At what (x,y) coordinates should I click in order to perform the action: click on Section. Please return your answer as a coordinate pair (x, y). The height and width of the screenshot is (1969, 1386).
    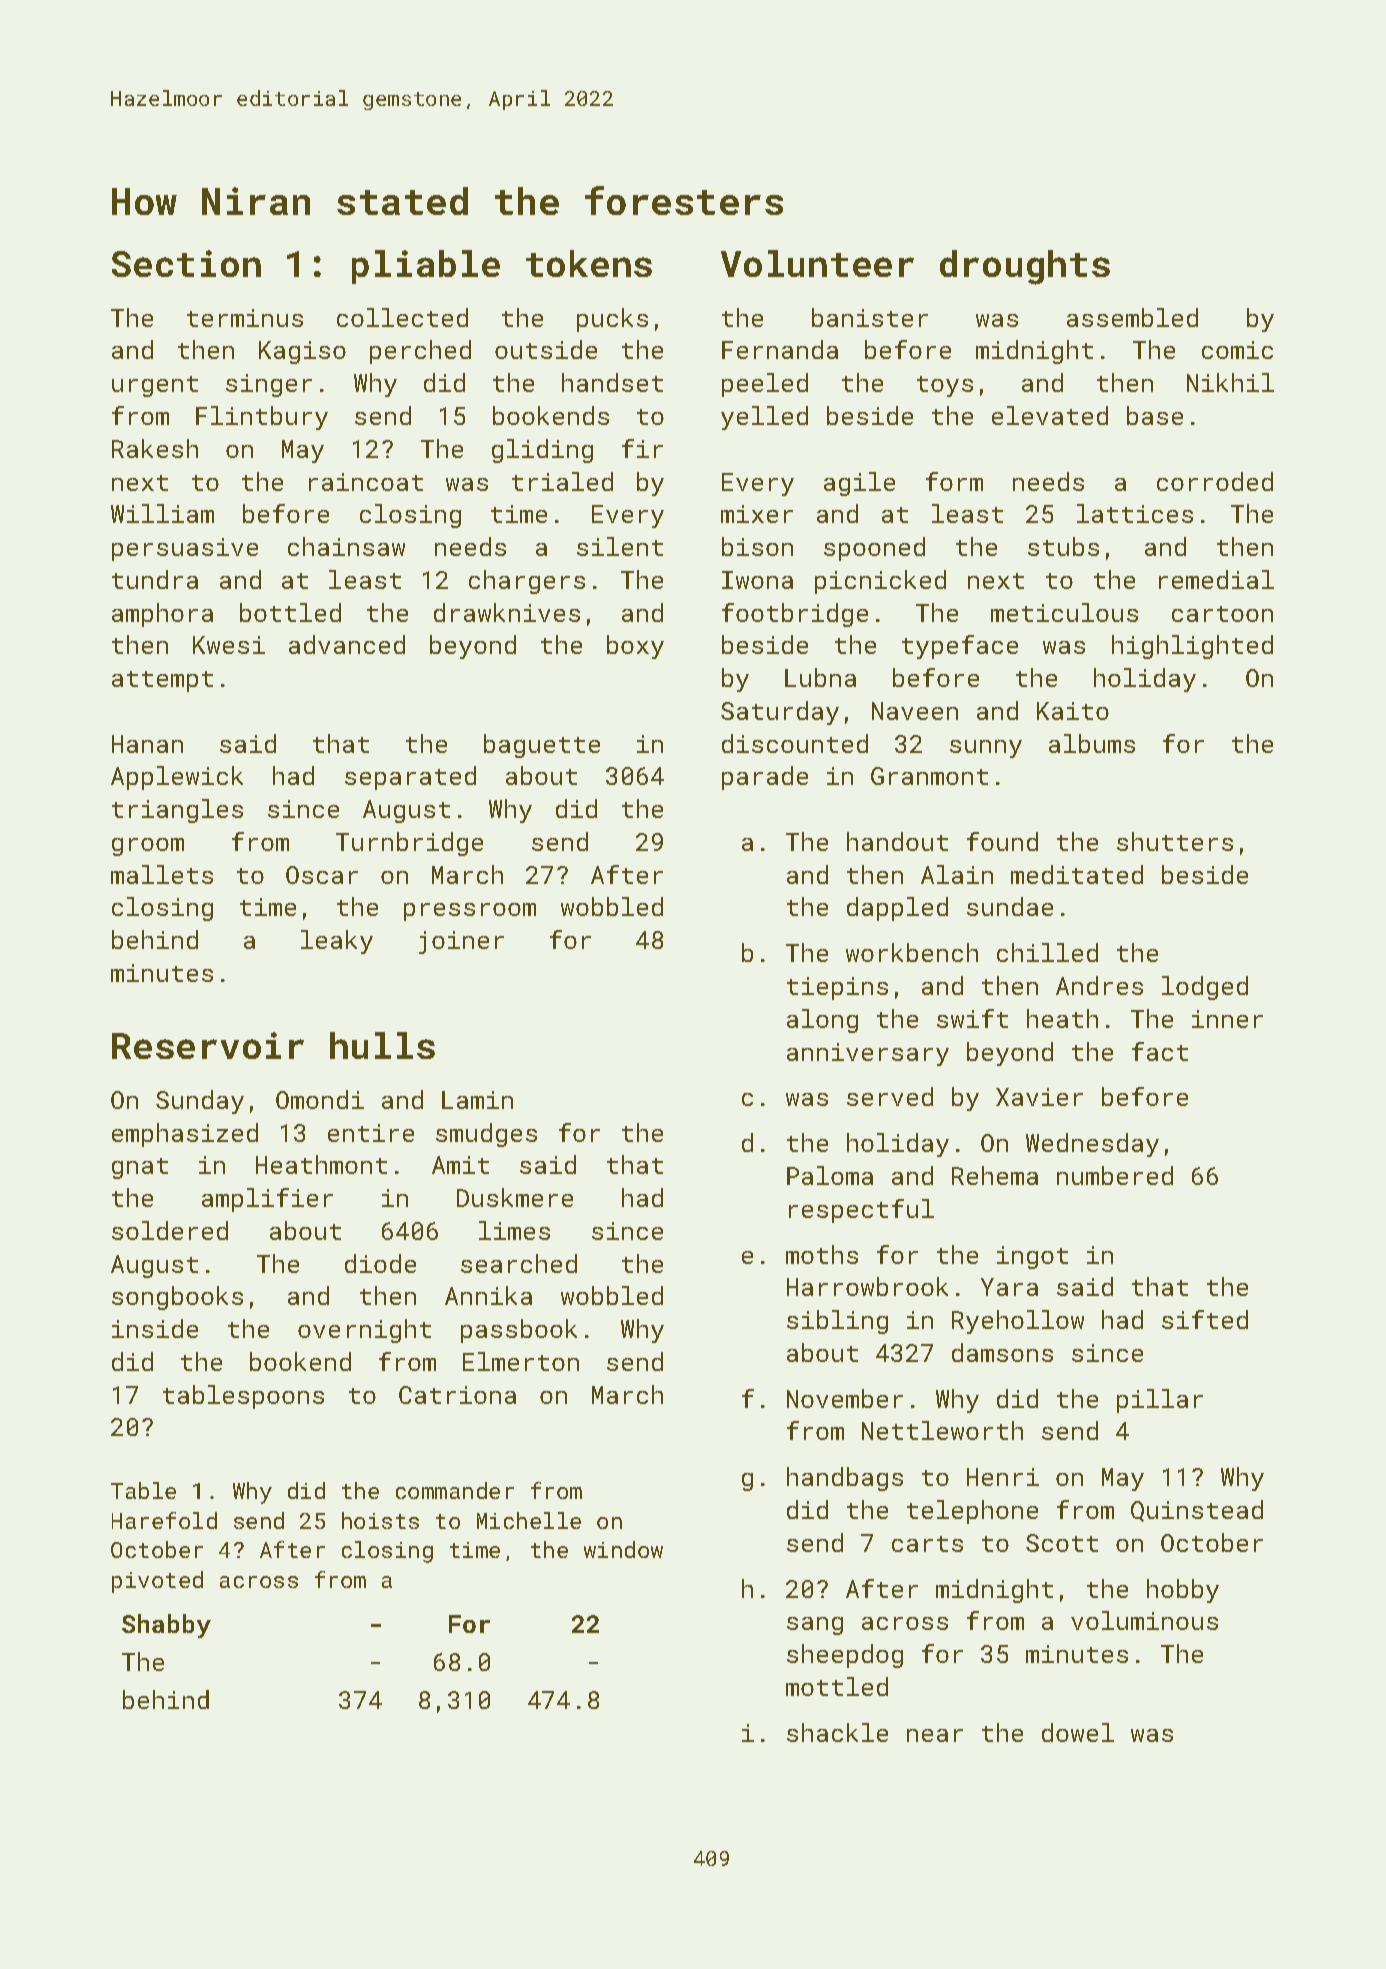
    Looking at the image, I should click on (186, 263).
